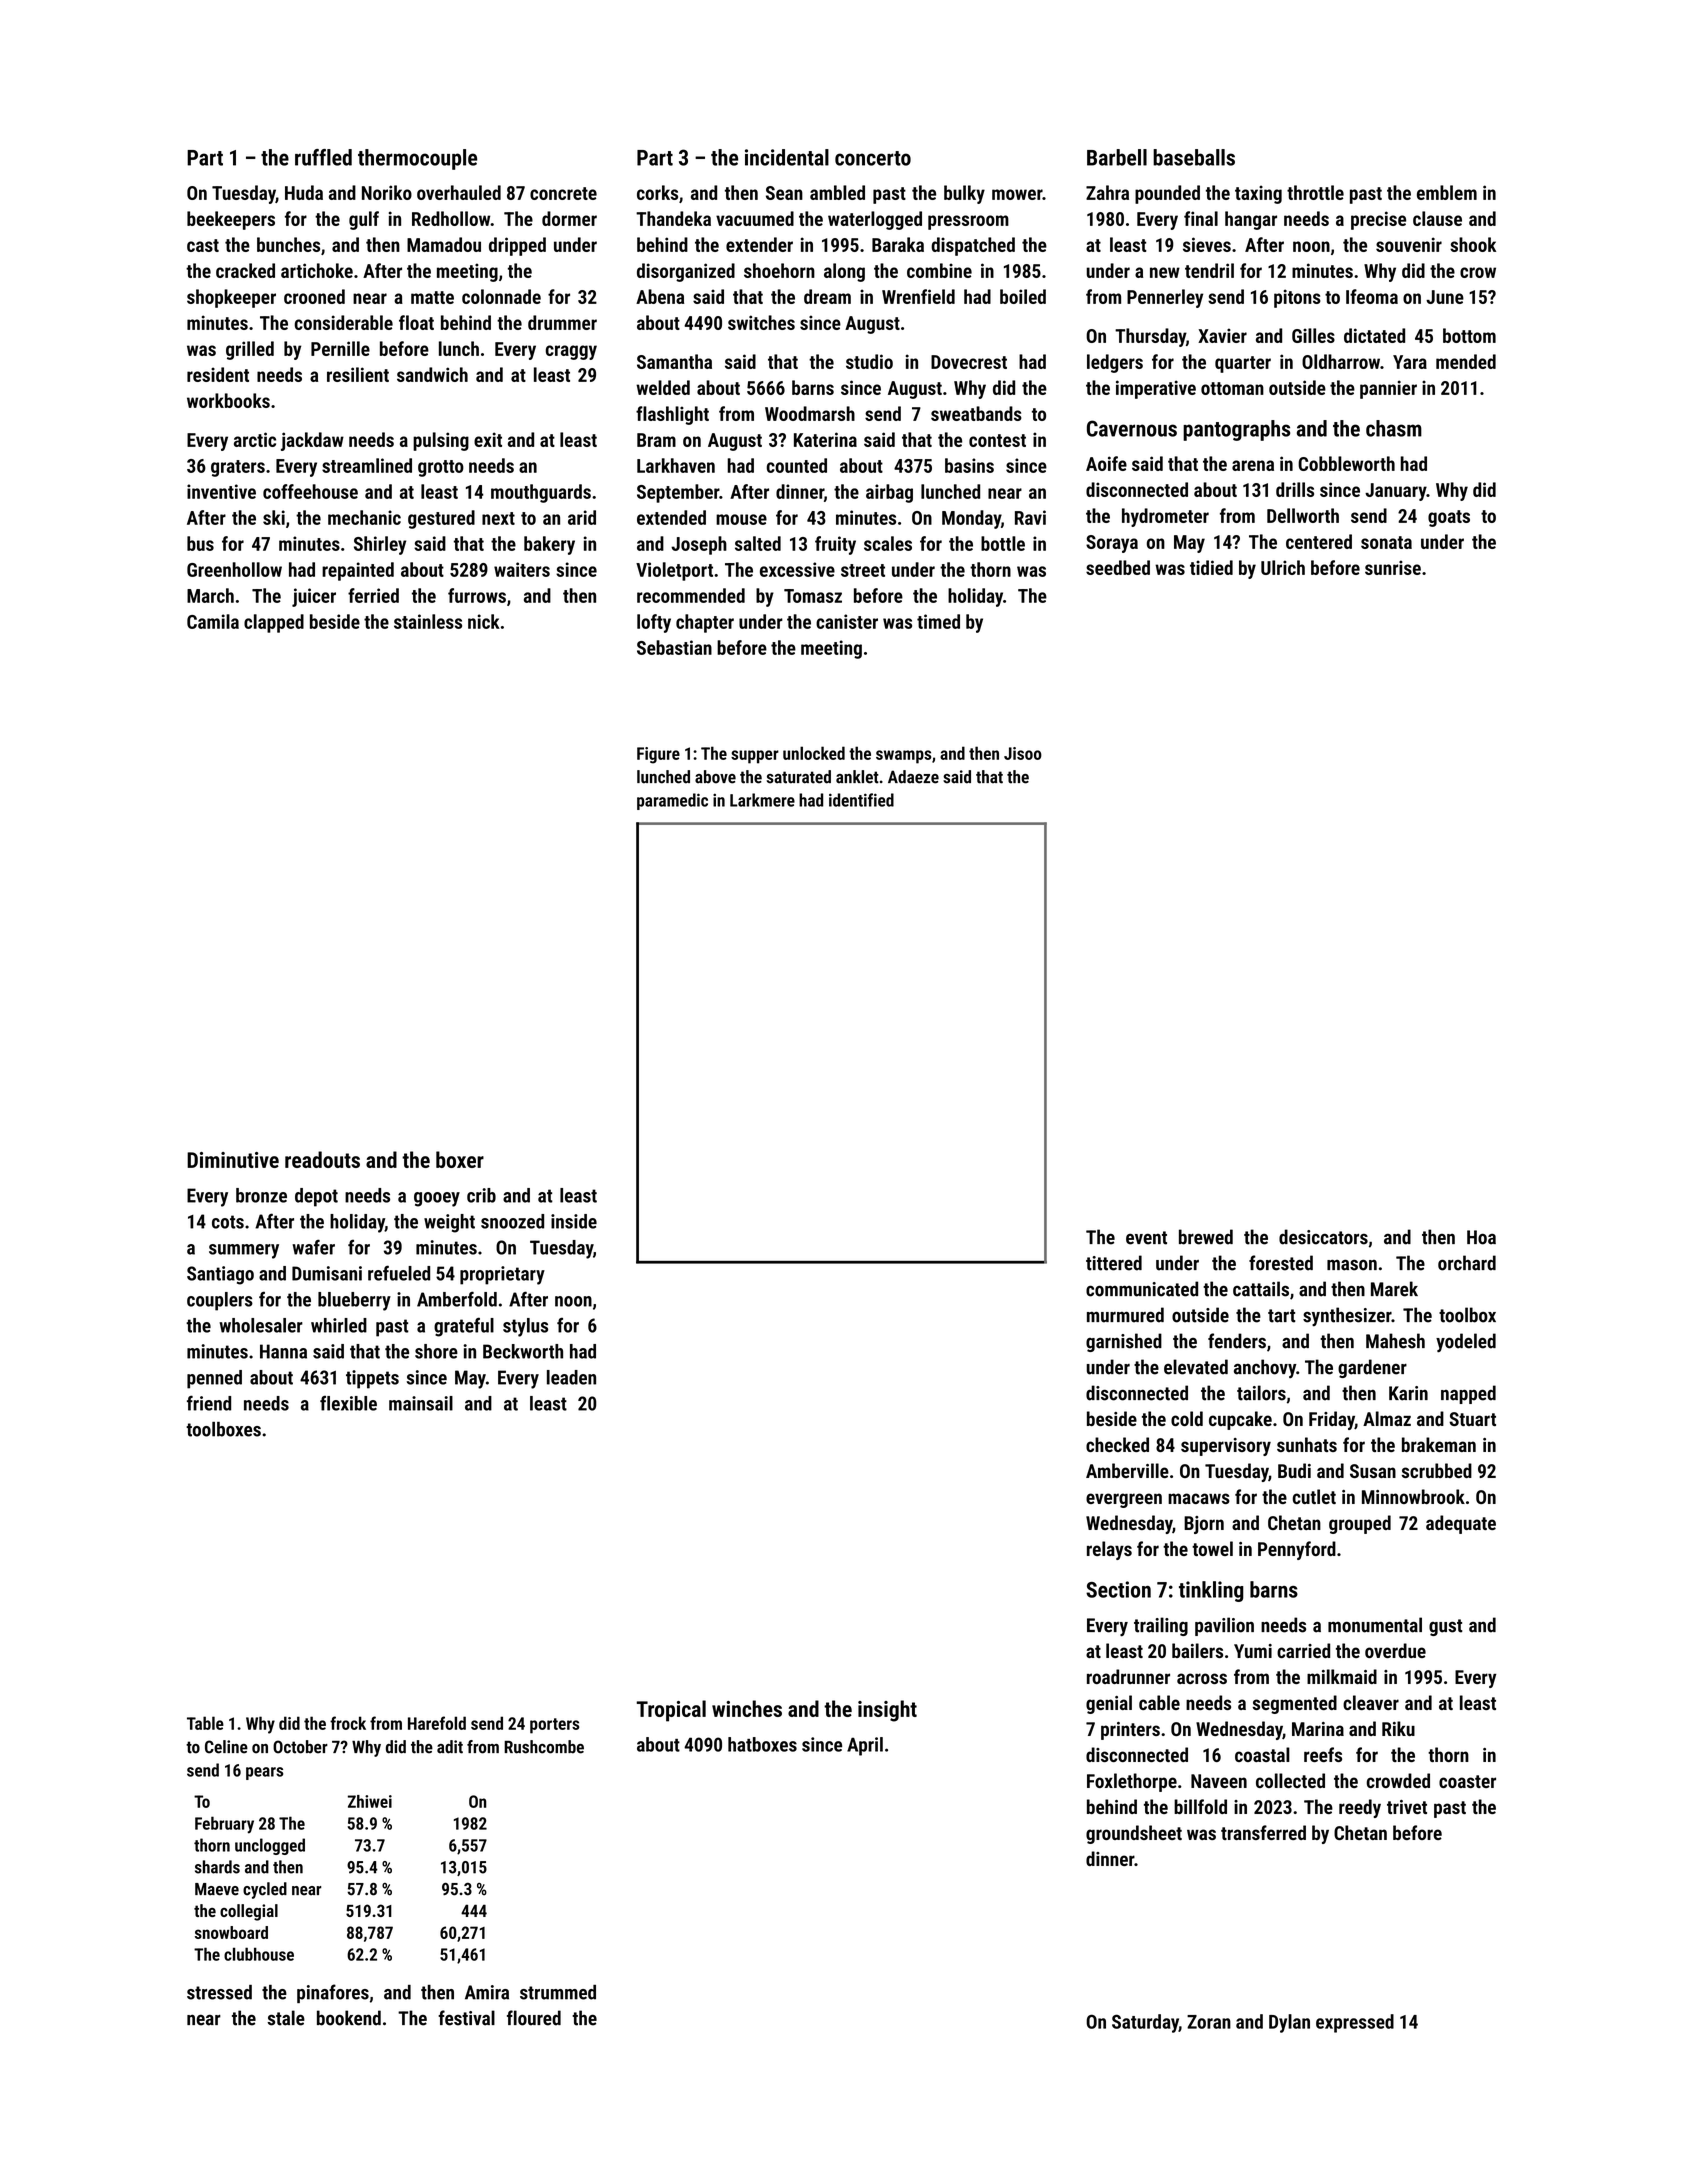 The width and height of the document is (1683, 2178). Describe the element at coordinates (865, 1746) in the document. I see `April` at that location.
